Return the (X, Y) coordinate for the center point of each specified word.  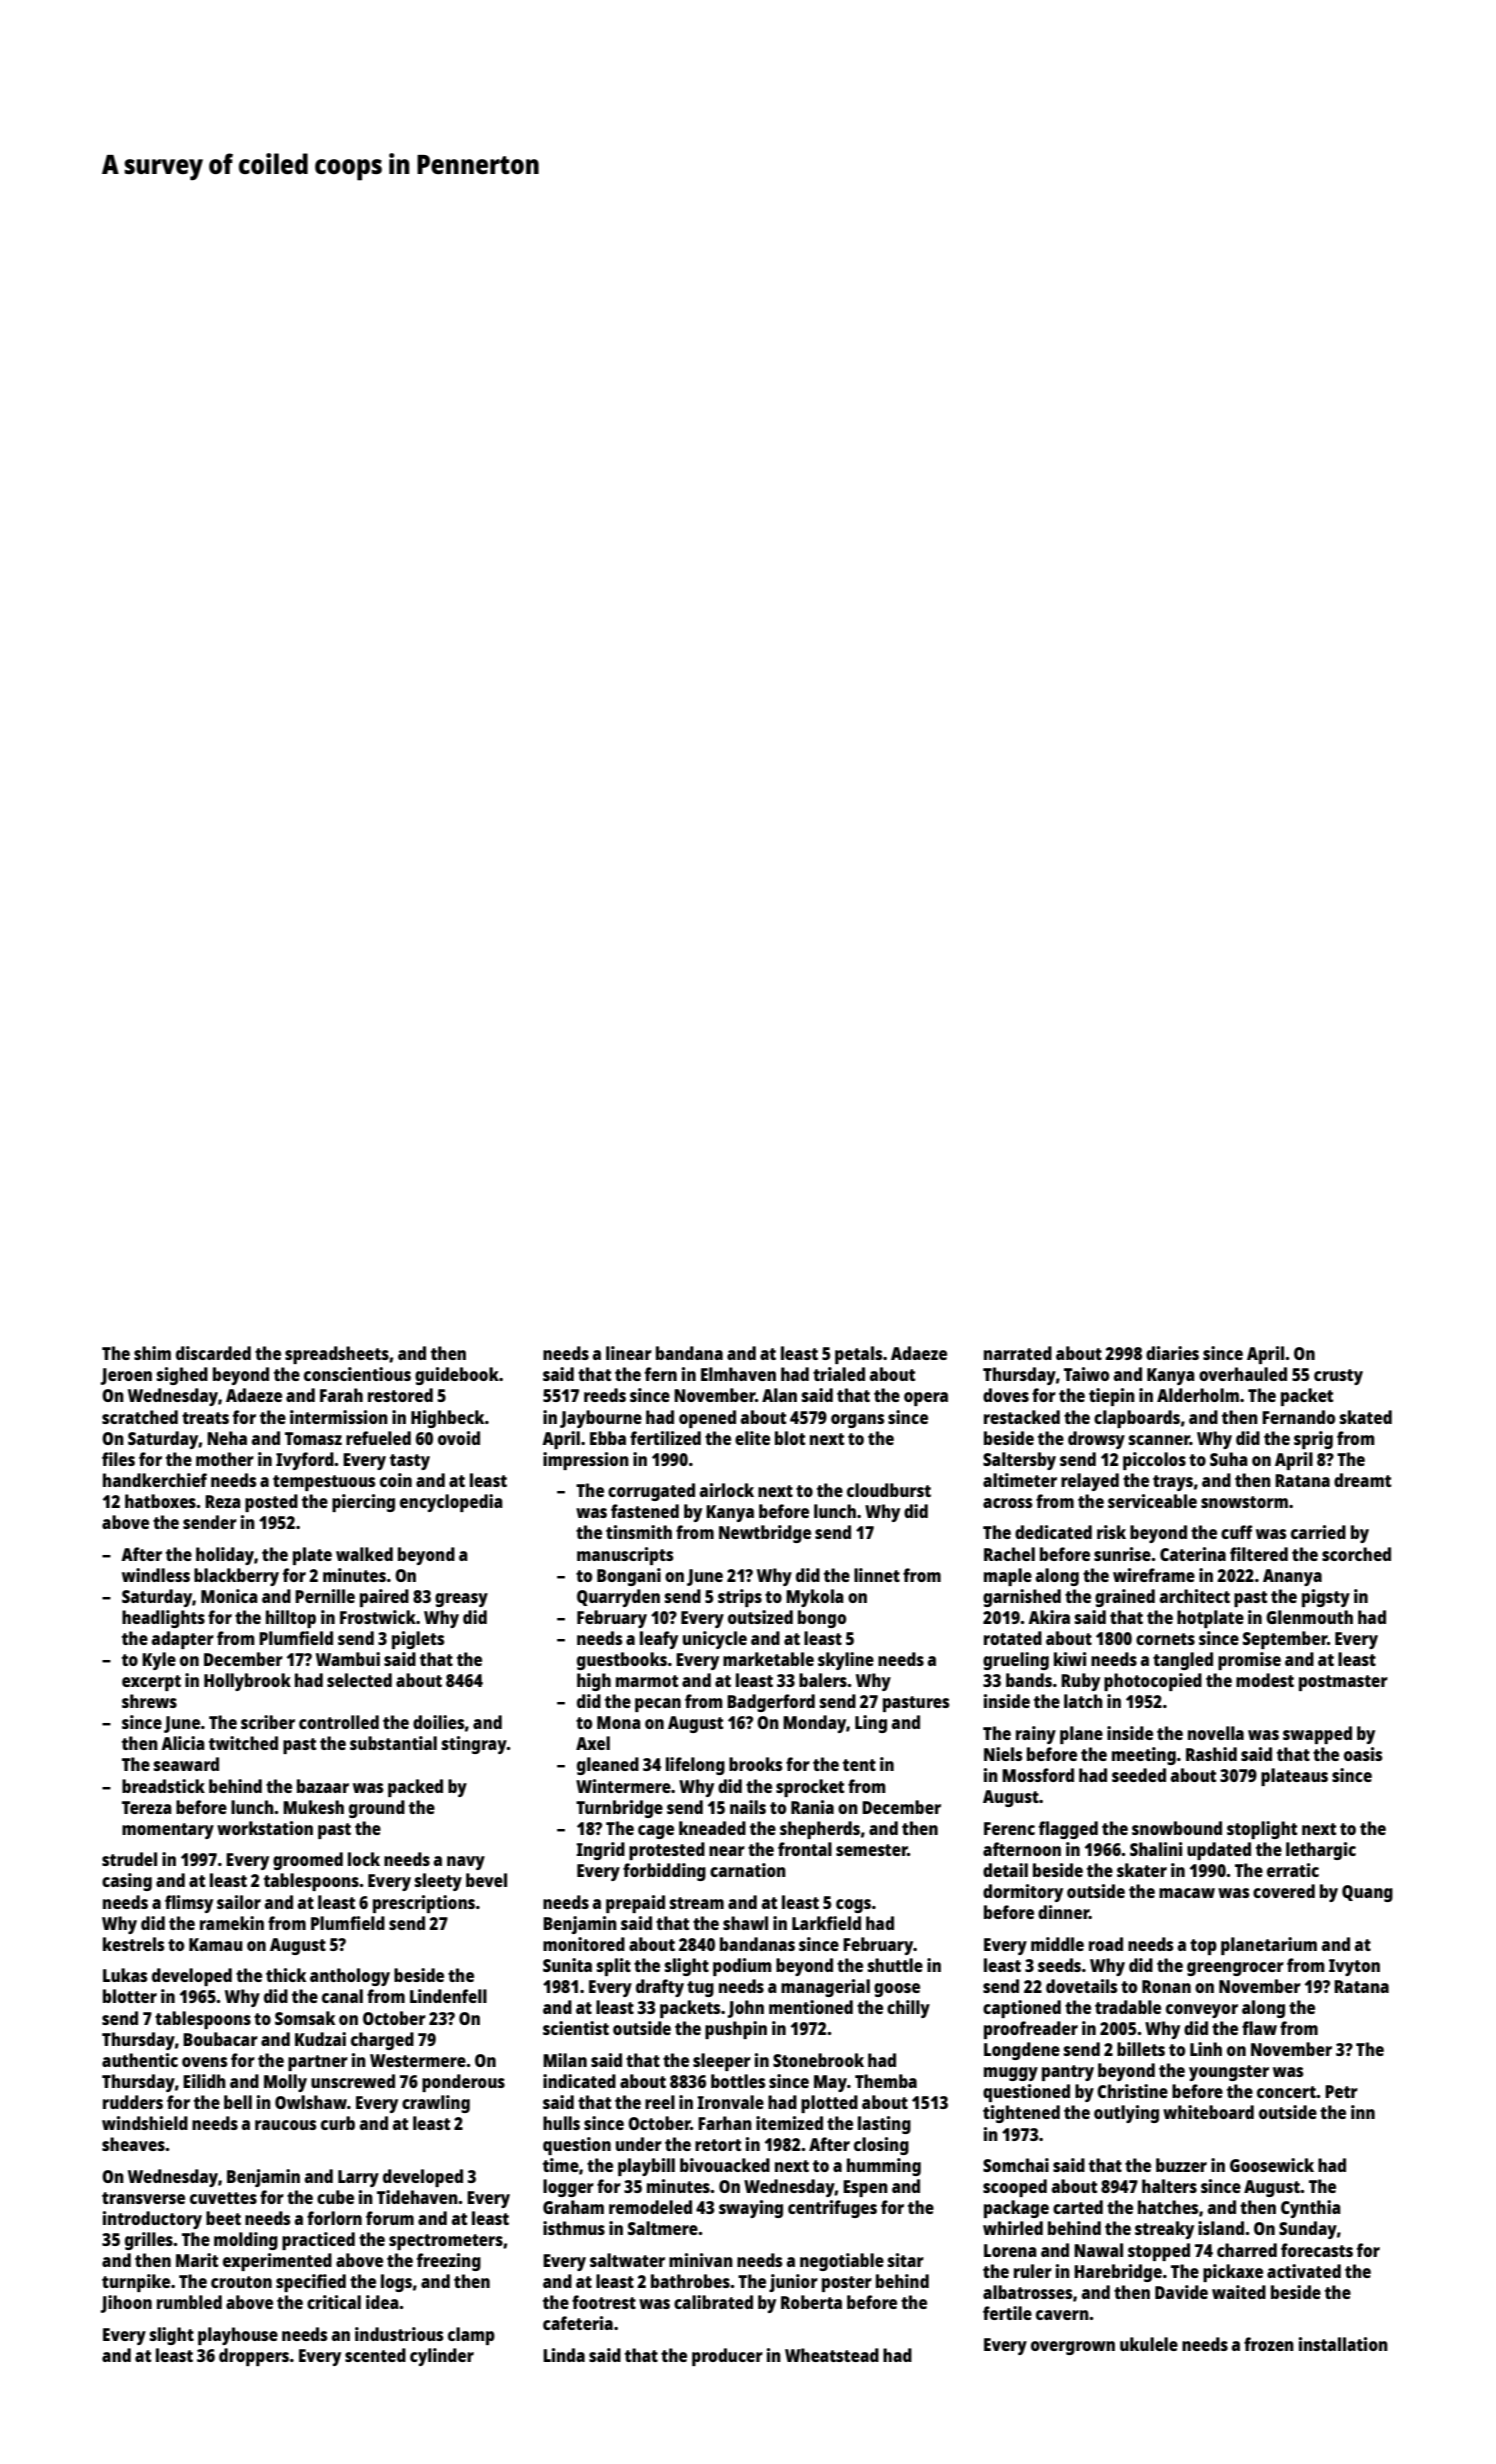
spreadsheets (337, 1355)
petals (858, 1355)
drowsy (1096, 1440)
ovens (204, 2062)
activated (1304, 2271)
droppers (254, 2357)
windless (156, 1575)
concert (1286, 2092)
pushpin (736, 2030)
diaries (1172, 1353)
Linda (564, 2355)
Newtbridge (765, 1534)
